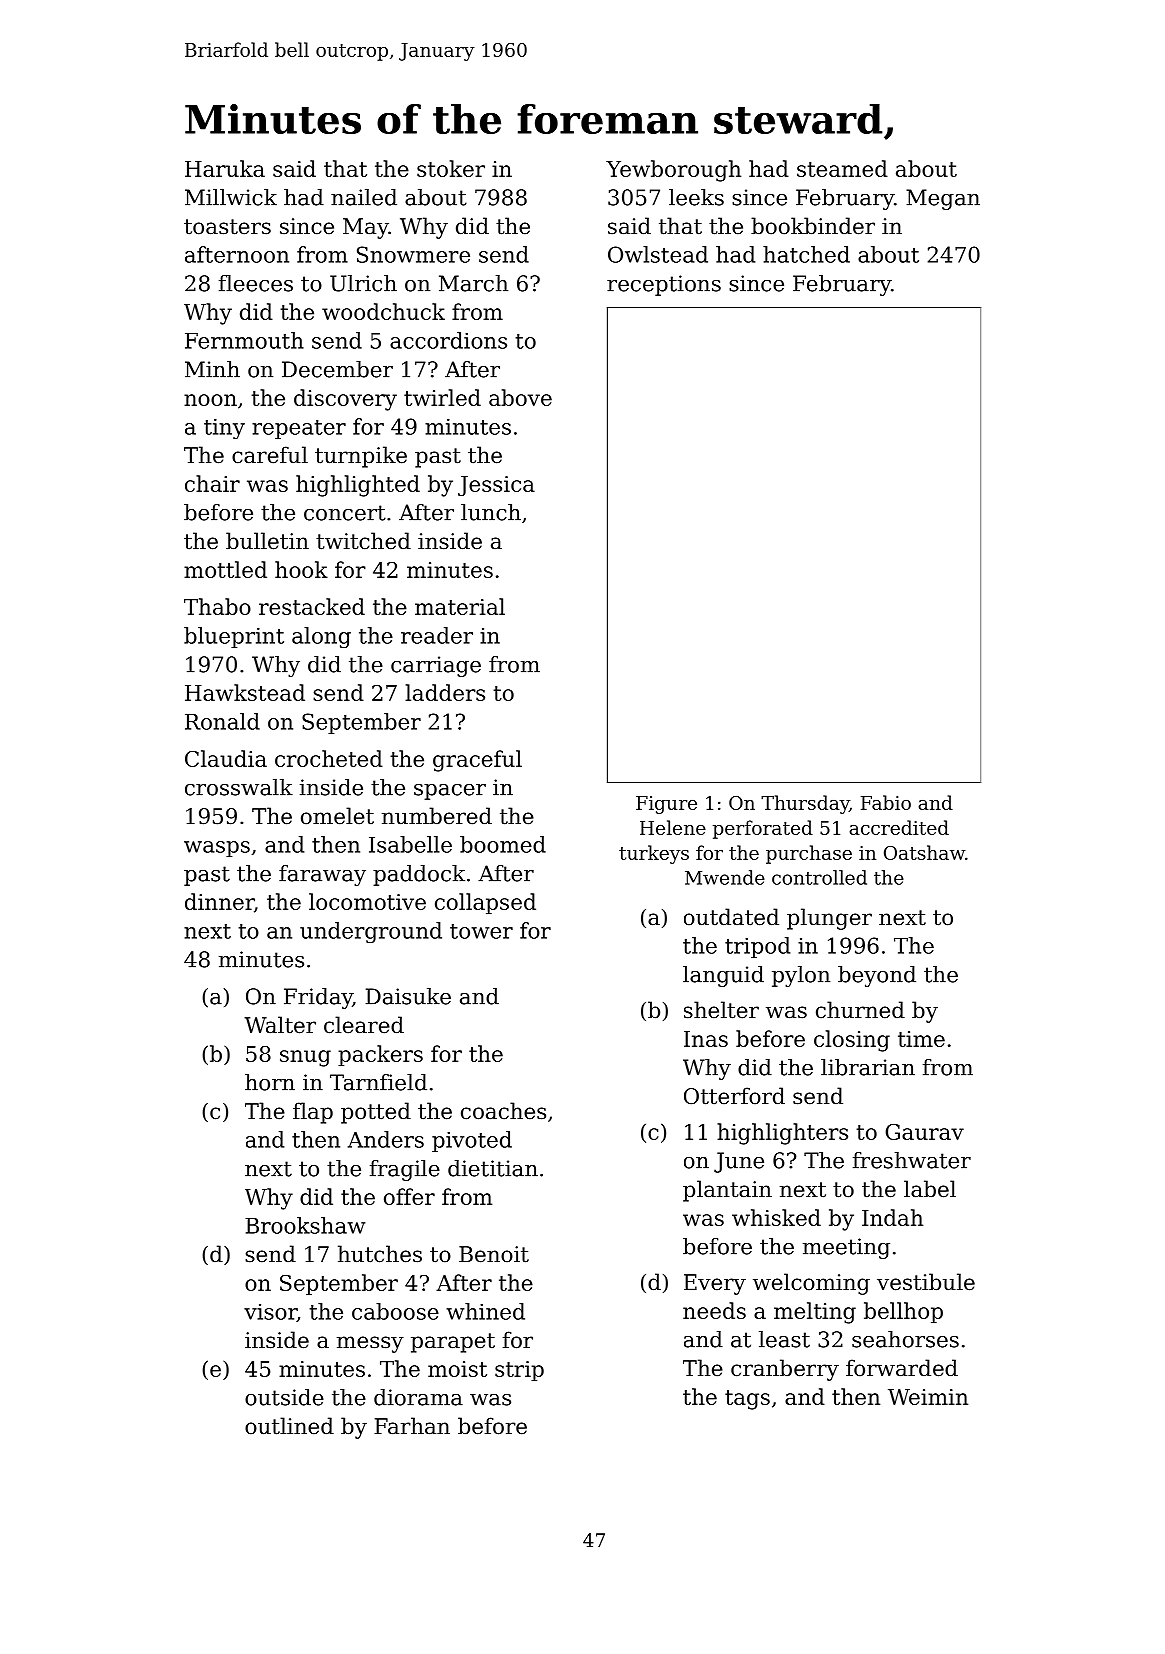  Describe the element at coordinates (829, 919) in the document. I see `plunger` at that location.
